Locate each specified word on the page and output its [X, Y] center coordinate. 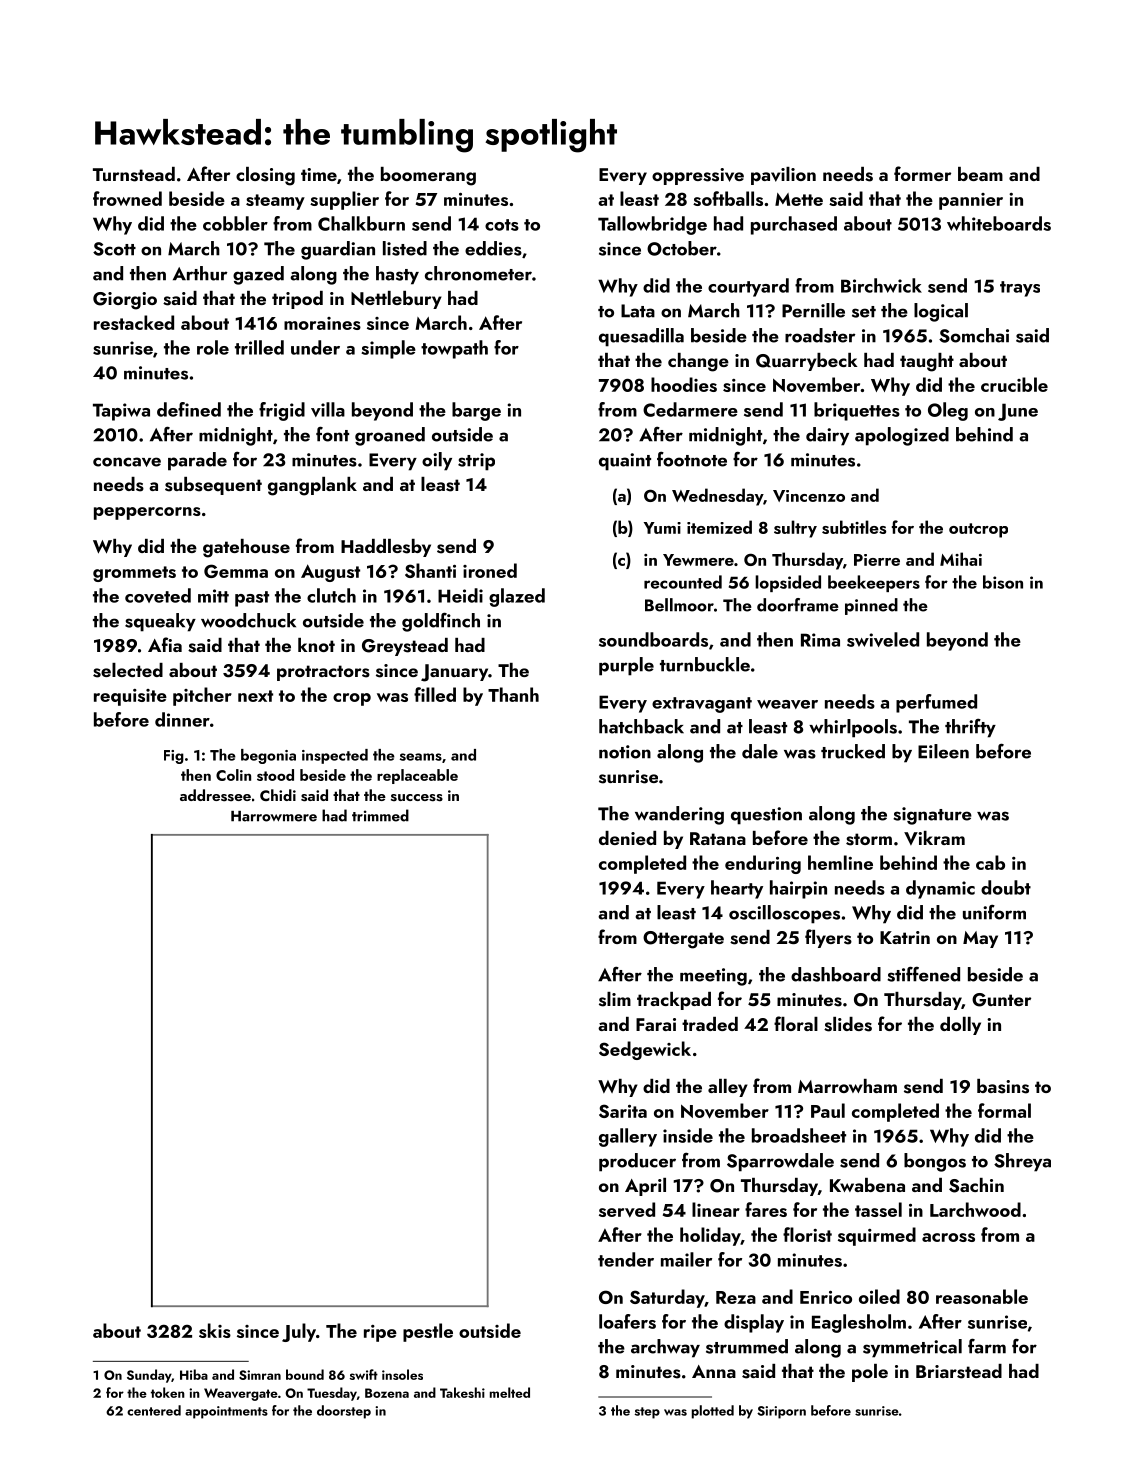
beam [980, 174]
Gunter [1001, 1000]
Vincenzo [809, 496]
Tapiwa [121, 412]
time [319, 174]
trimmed [380, 815]
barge [476, 411]
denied [627, 838]
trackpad [674, 1001]
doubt [1006, 887]
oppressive [698, 176]
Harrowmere [274, 816]
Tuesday [332, 1394]
